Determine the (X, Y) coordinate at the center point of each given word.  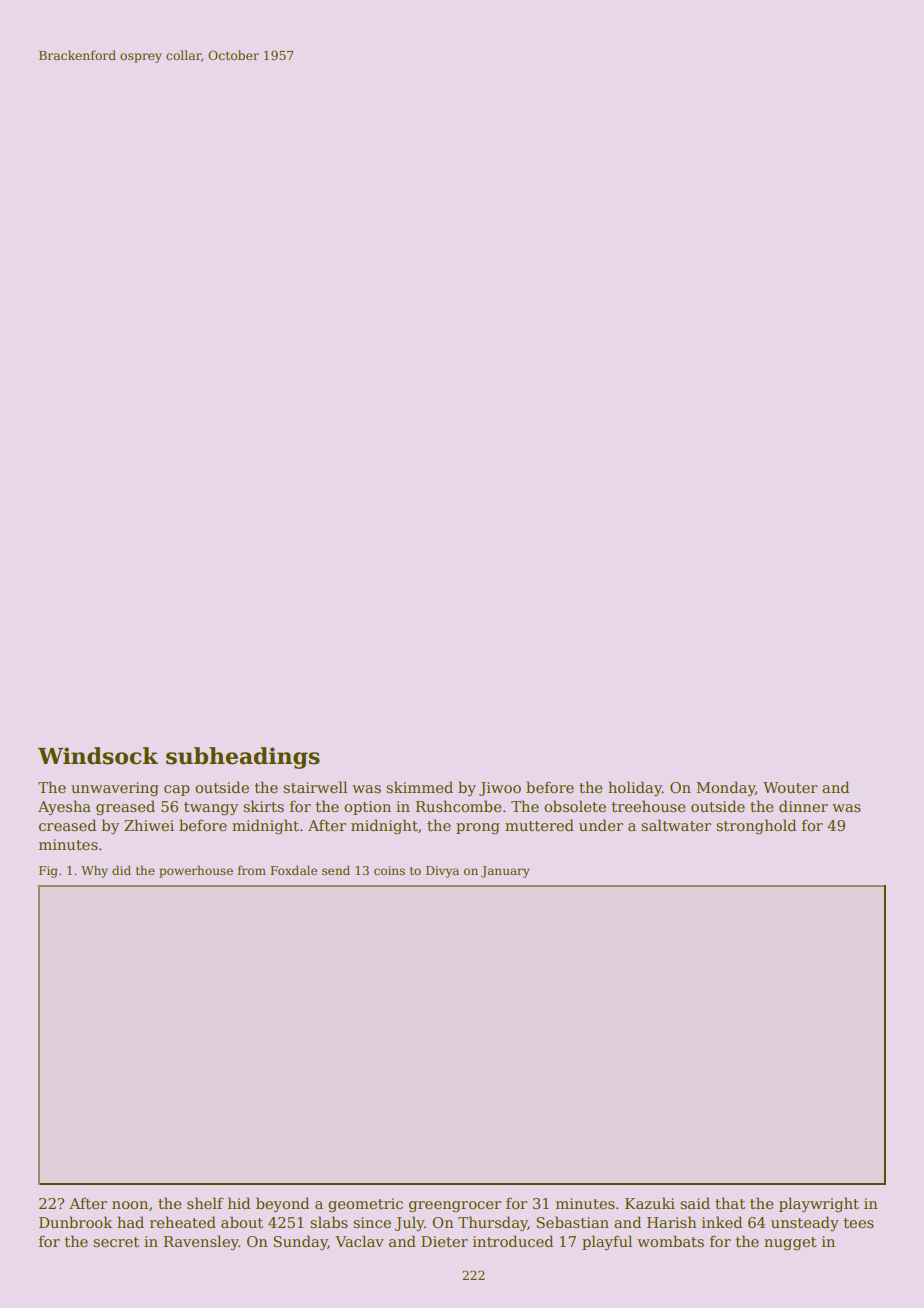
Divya (442, 872)
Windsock (98, 756)
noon (130, 1205)
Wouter (790, 787)
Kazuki (650, 1203)
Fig (48, 872)
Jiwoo (500, 789)
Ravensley (201, 1242)
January (505, 872)
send (336, 870)
